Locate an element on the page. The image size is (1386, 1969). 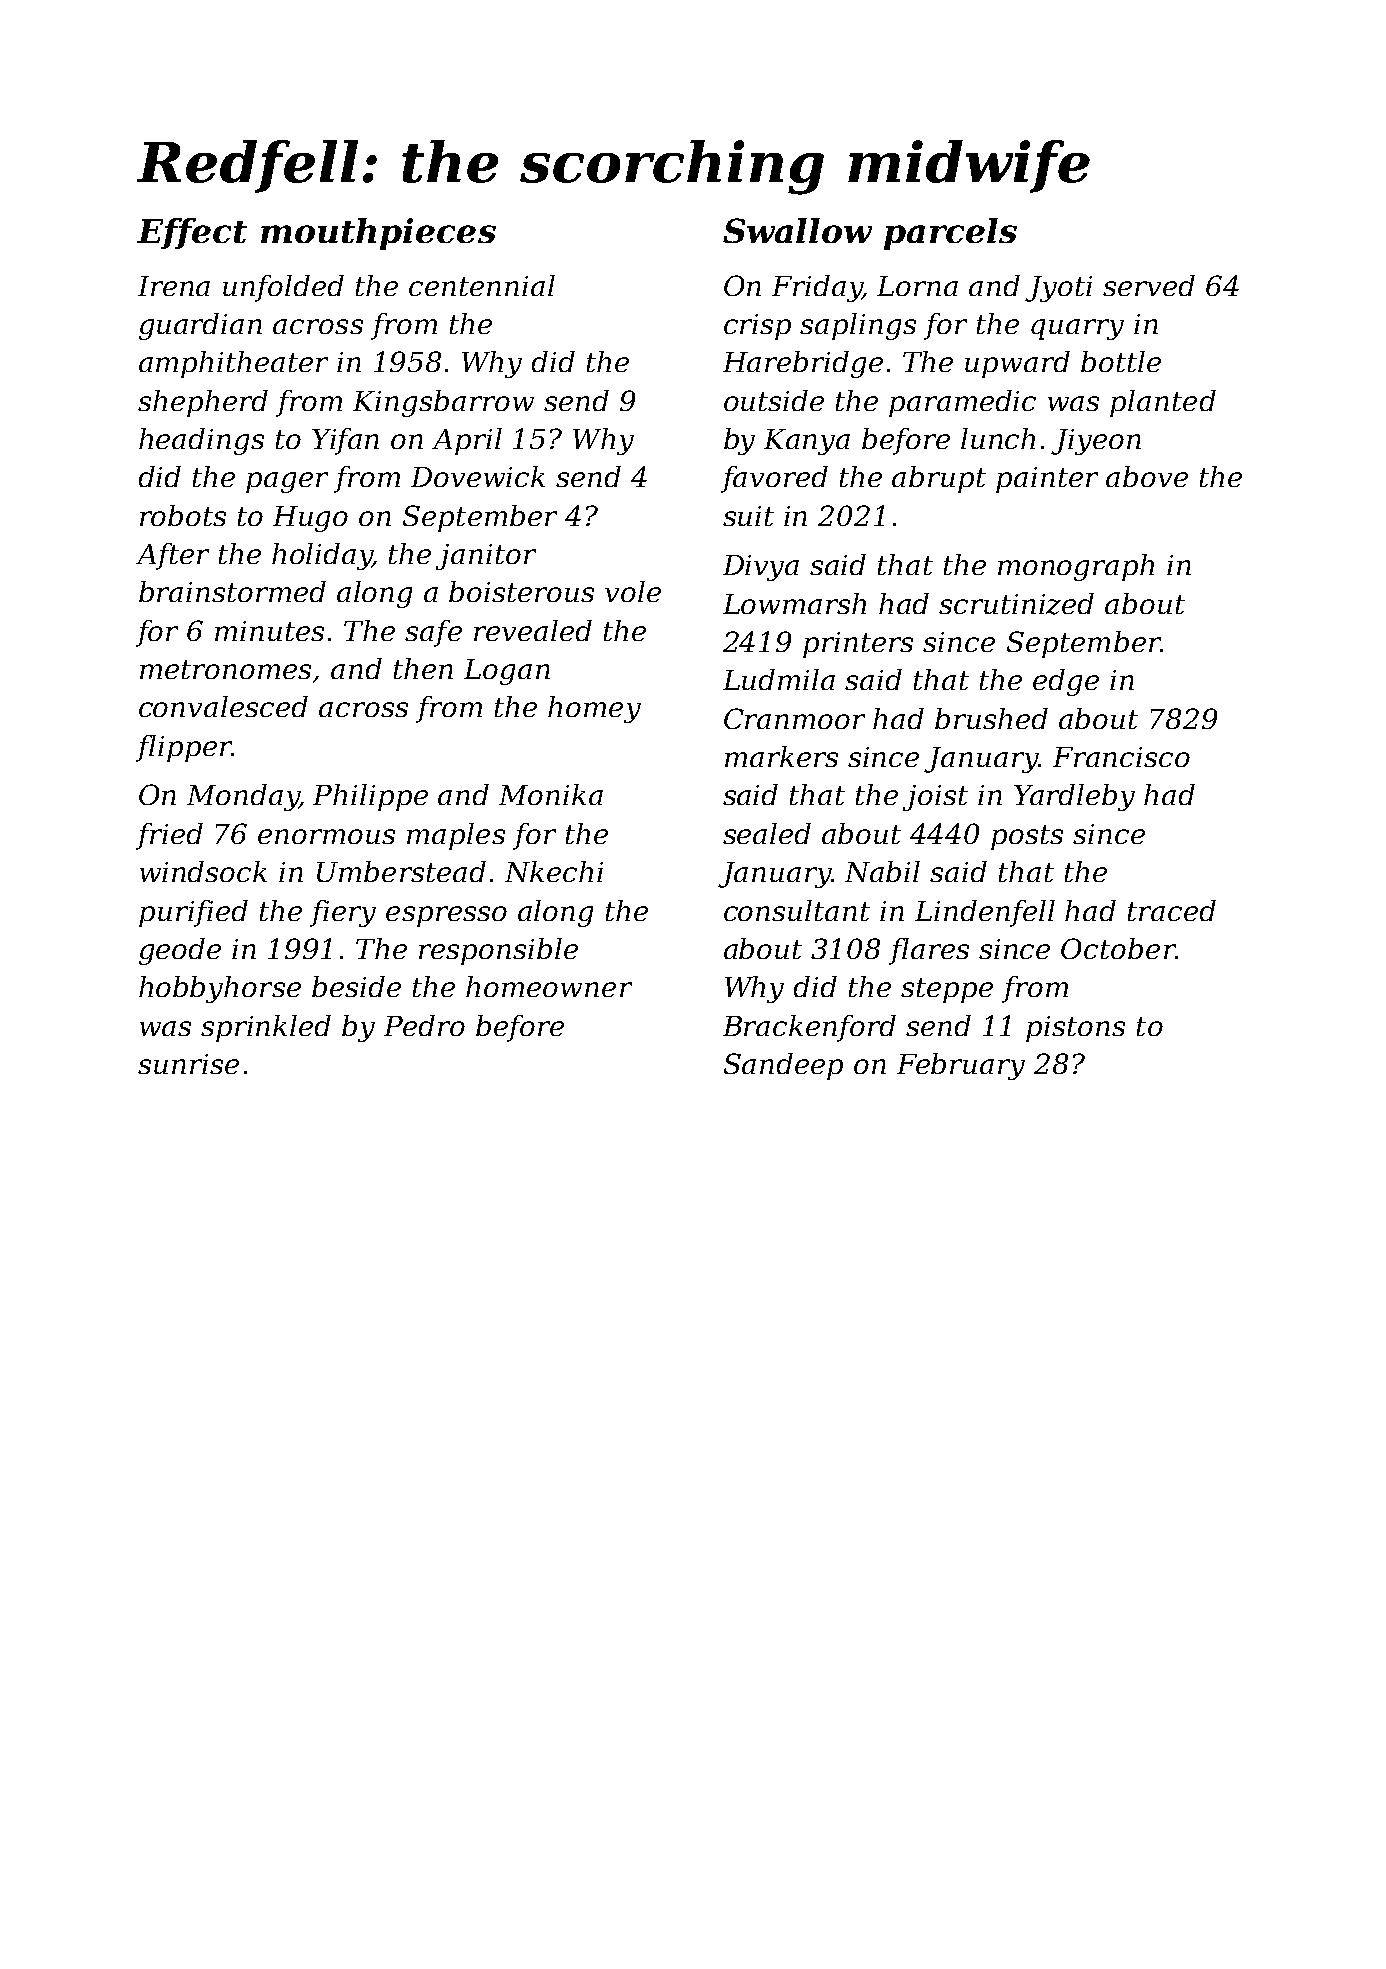
sealed is located at coordinates (767, 833).
